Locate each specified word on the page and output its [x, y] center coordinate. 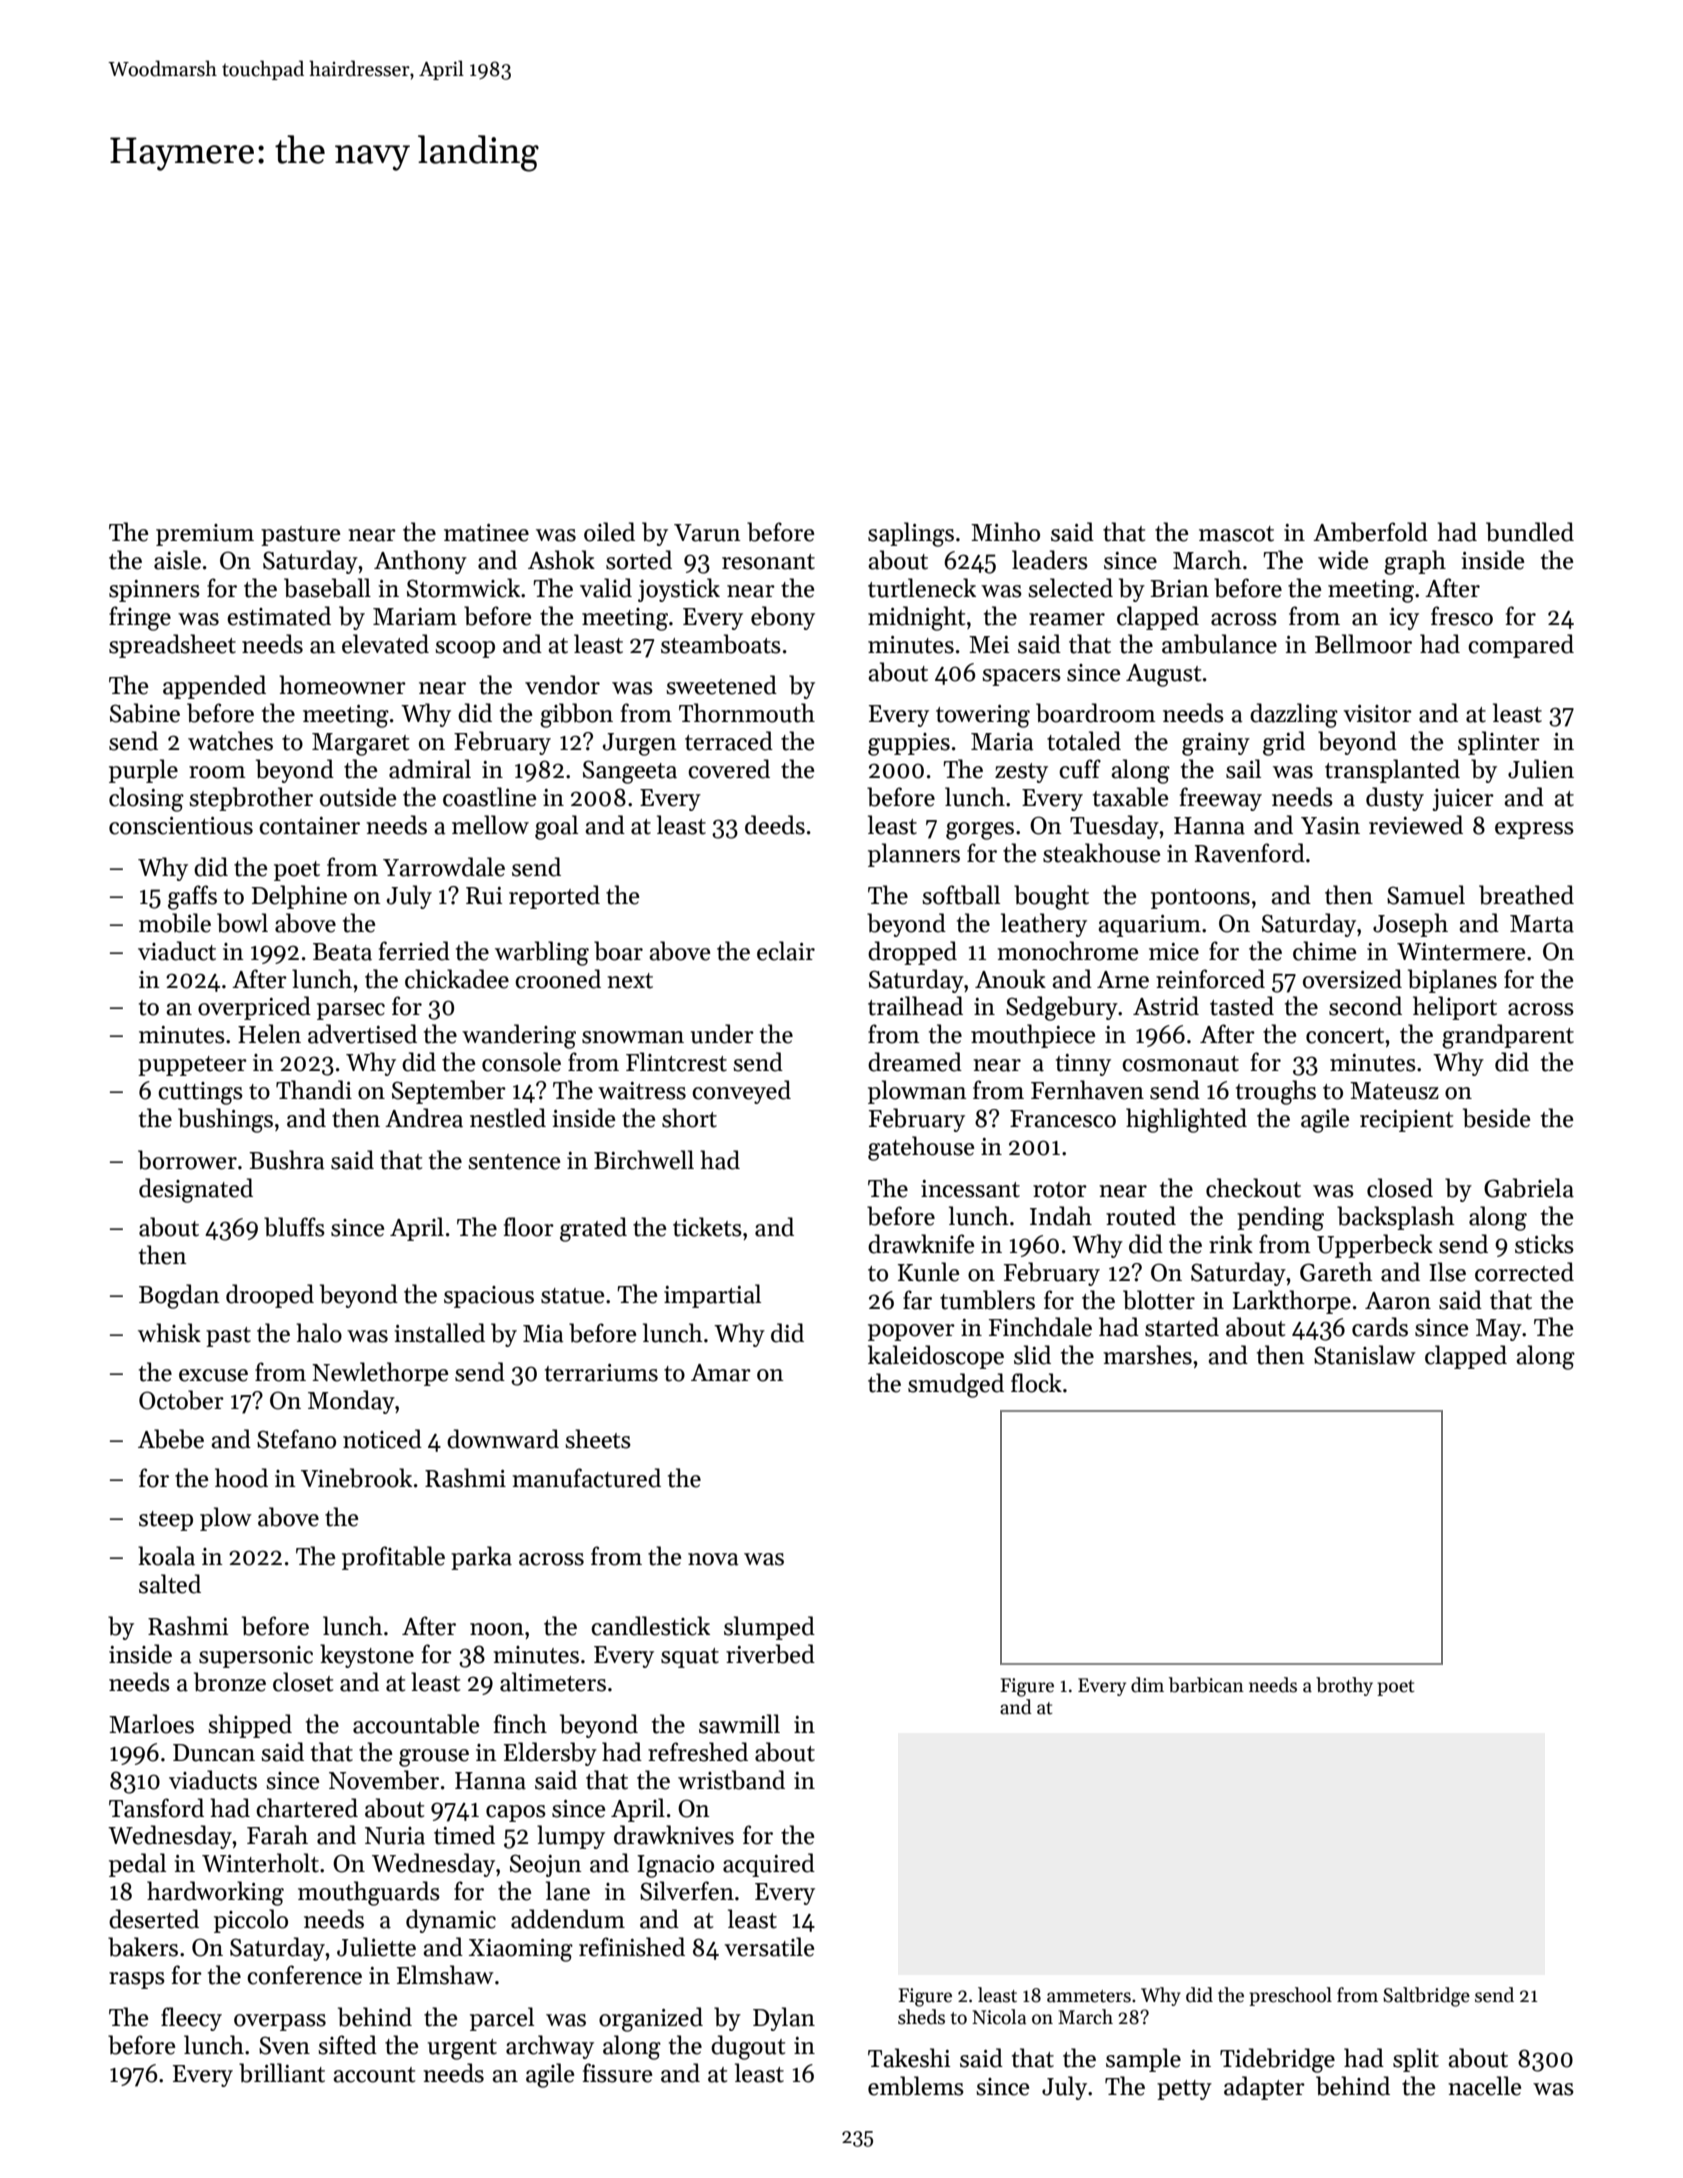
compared [1521, 646]
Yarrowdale [444, 867]
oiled [609, 532]
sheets [598, 1439]
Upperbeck [1375, 1246]
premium [205, 535]
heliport [1455, 1008]
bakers [143, 1947]
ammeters [1089, 1996]
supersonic [256, 1657]
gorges [980, 831]
